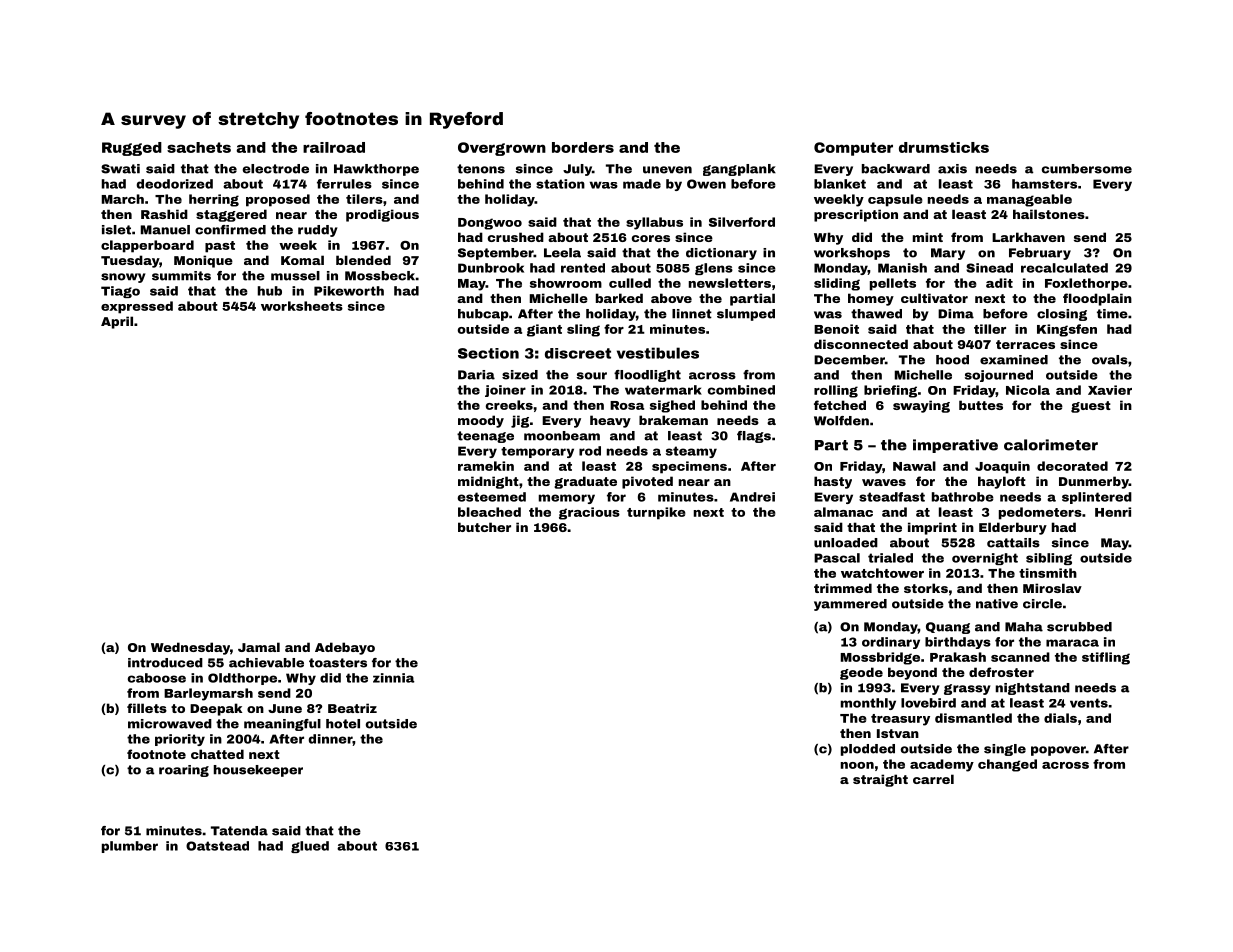  What do you see at coordinates (1033, 689) in the screenshot?
I see `nightstand` at bounding box center [1033, 689].
